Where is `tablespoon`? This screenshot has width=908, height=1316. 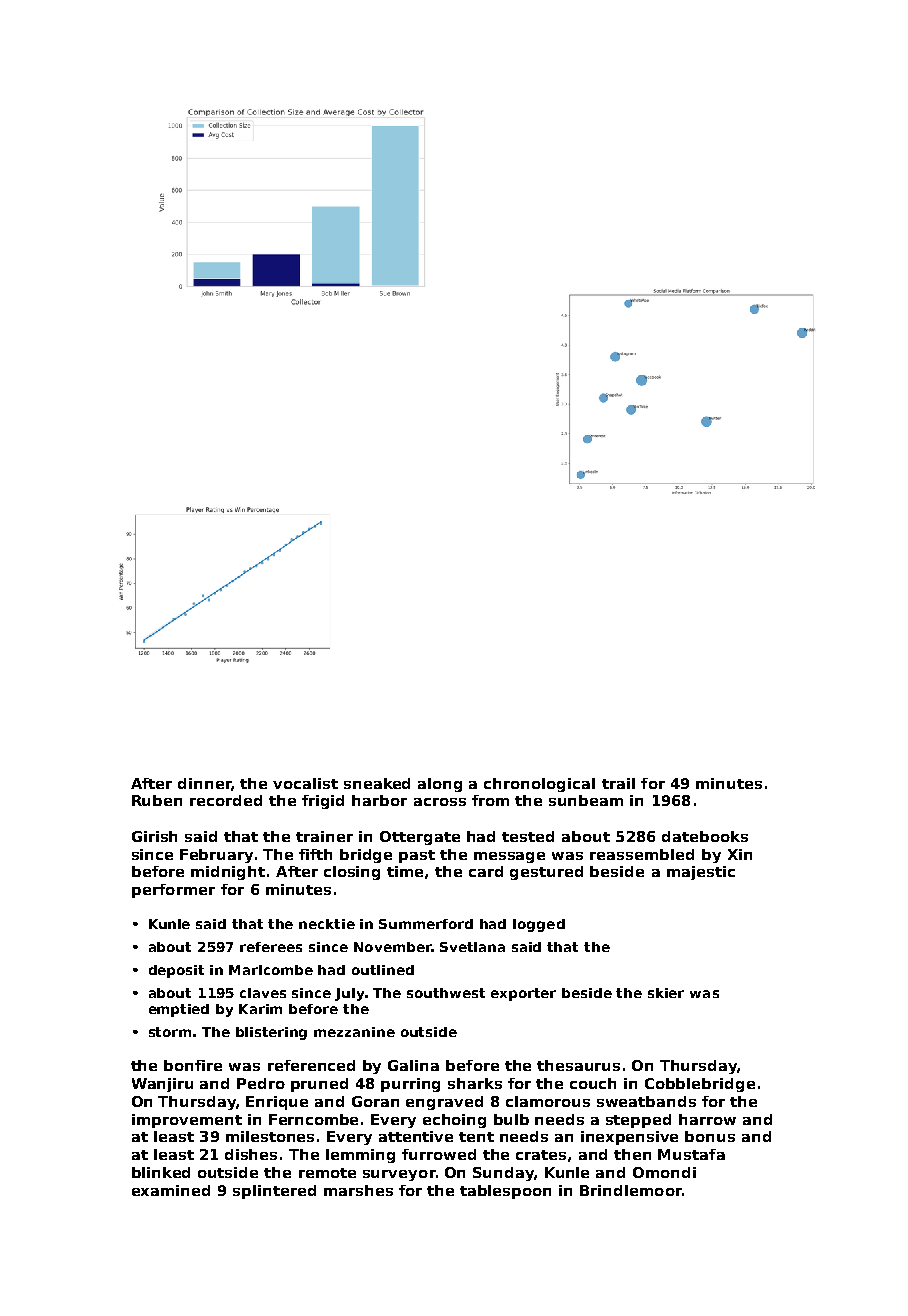 tablespoon is located at coordinates (505, 1192).
